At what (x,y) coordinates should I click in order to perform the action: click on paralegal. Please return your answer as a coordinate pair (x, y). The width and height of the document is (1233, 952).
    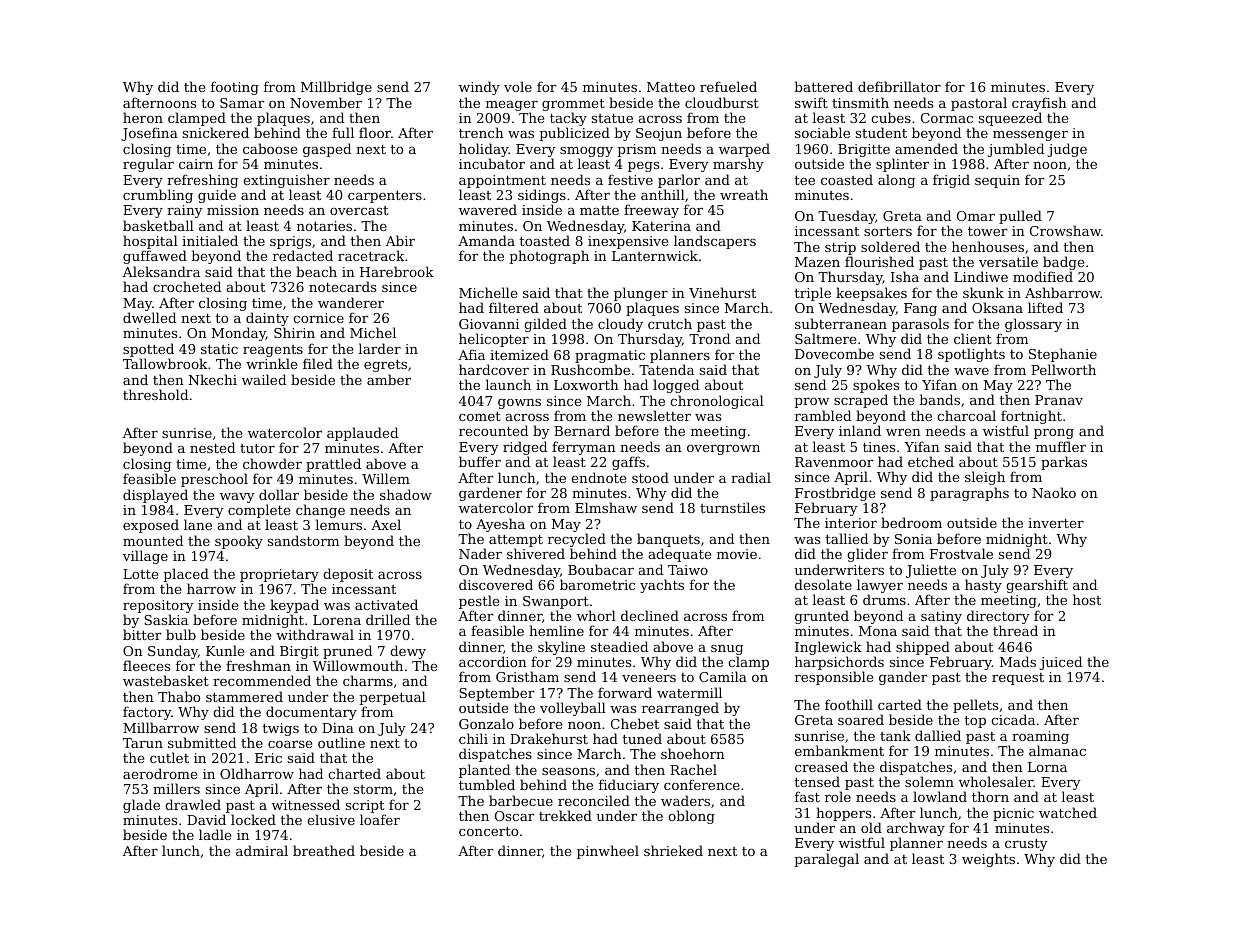
    Looking at the image, I should click on (826, 860).
